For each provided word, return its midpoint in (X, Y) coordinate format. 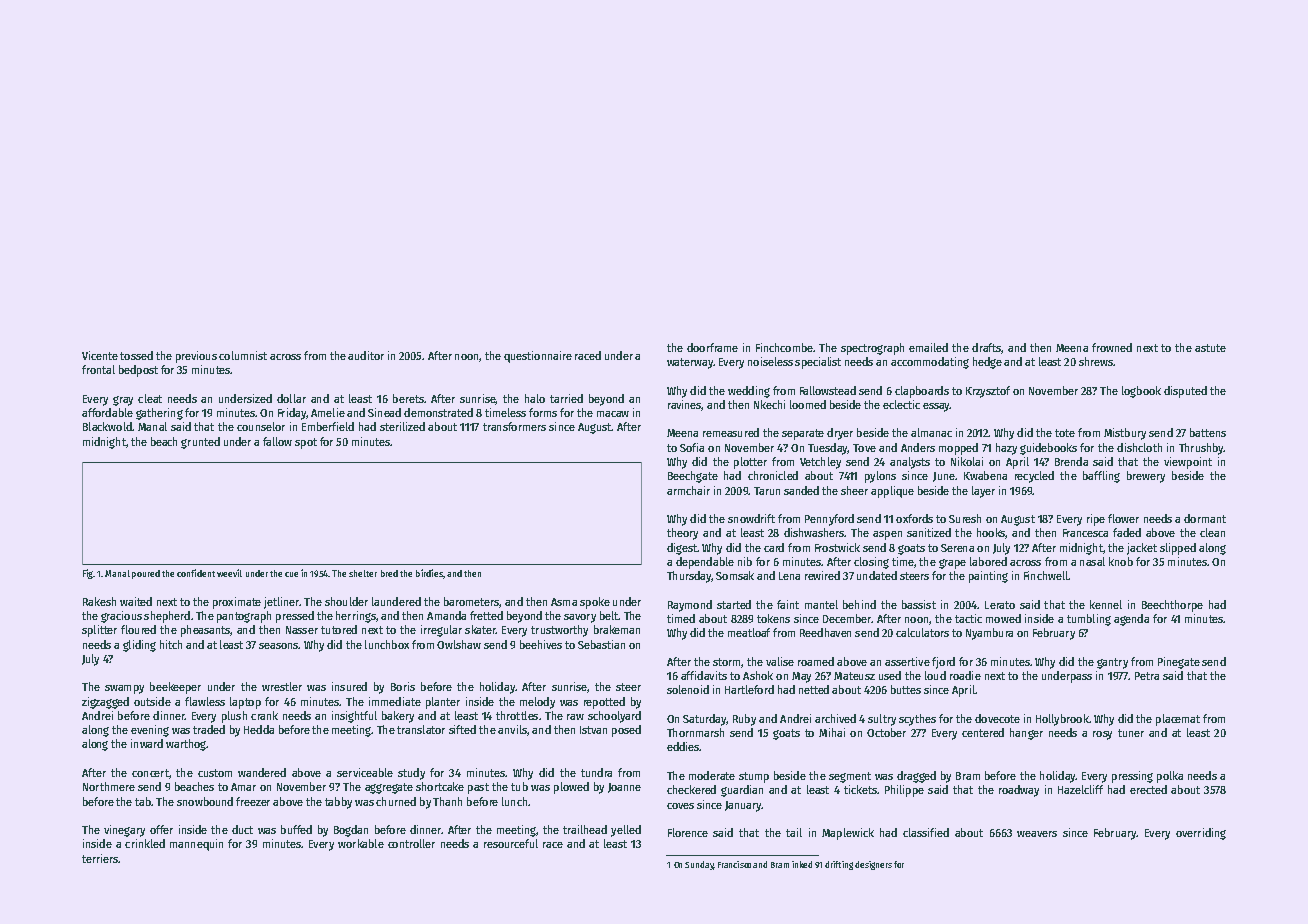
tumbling (1089, 620)
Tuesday (828, 449)
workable (361, 843)
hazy (1006, 449)
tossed (136, 355)
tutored (339, 629)
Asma (564, 602)
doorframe (712, 347)
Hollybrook (1062, 720)
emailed (928, 347)
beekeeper (175, 688)
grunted (200, 443)
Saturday (705, 720)
